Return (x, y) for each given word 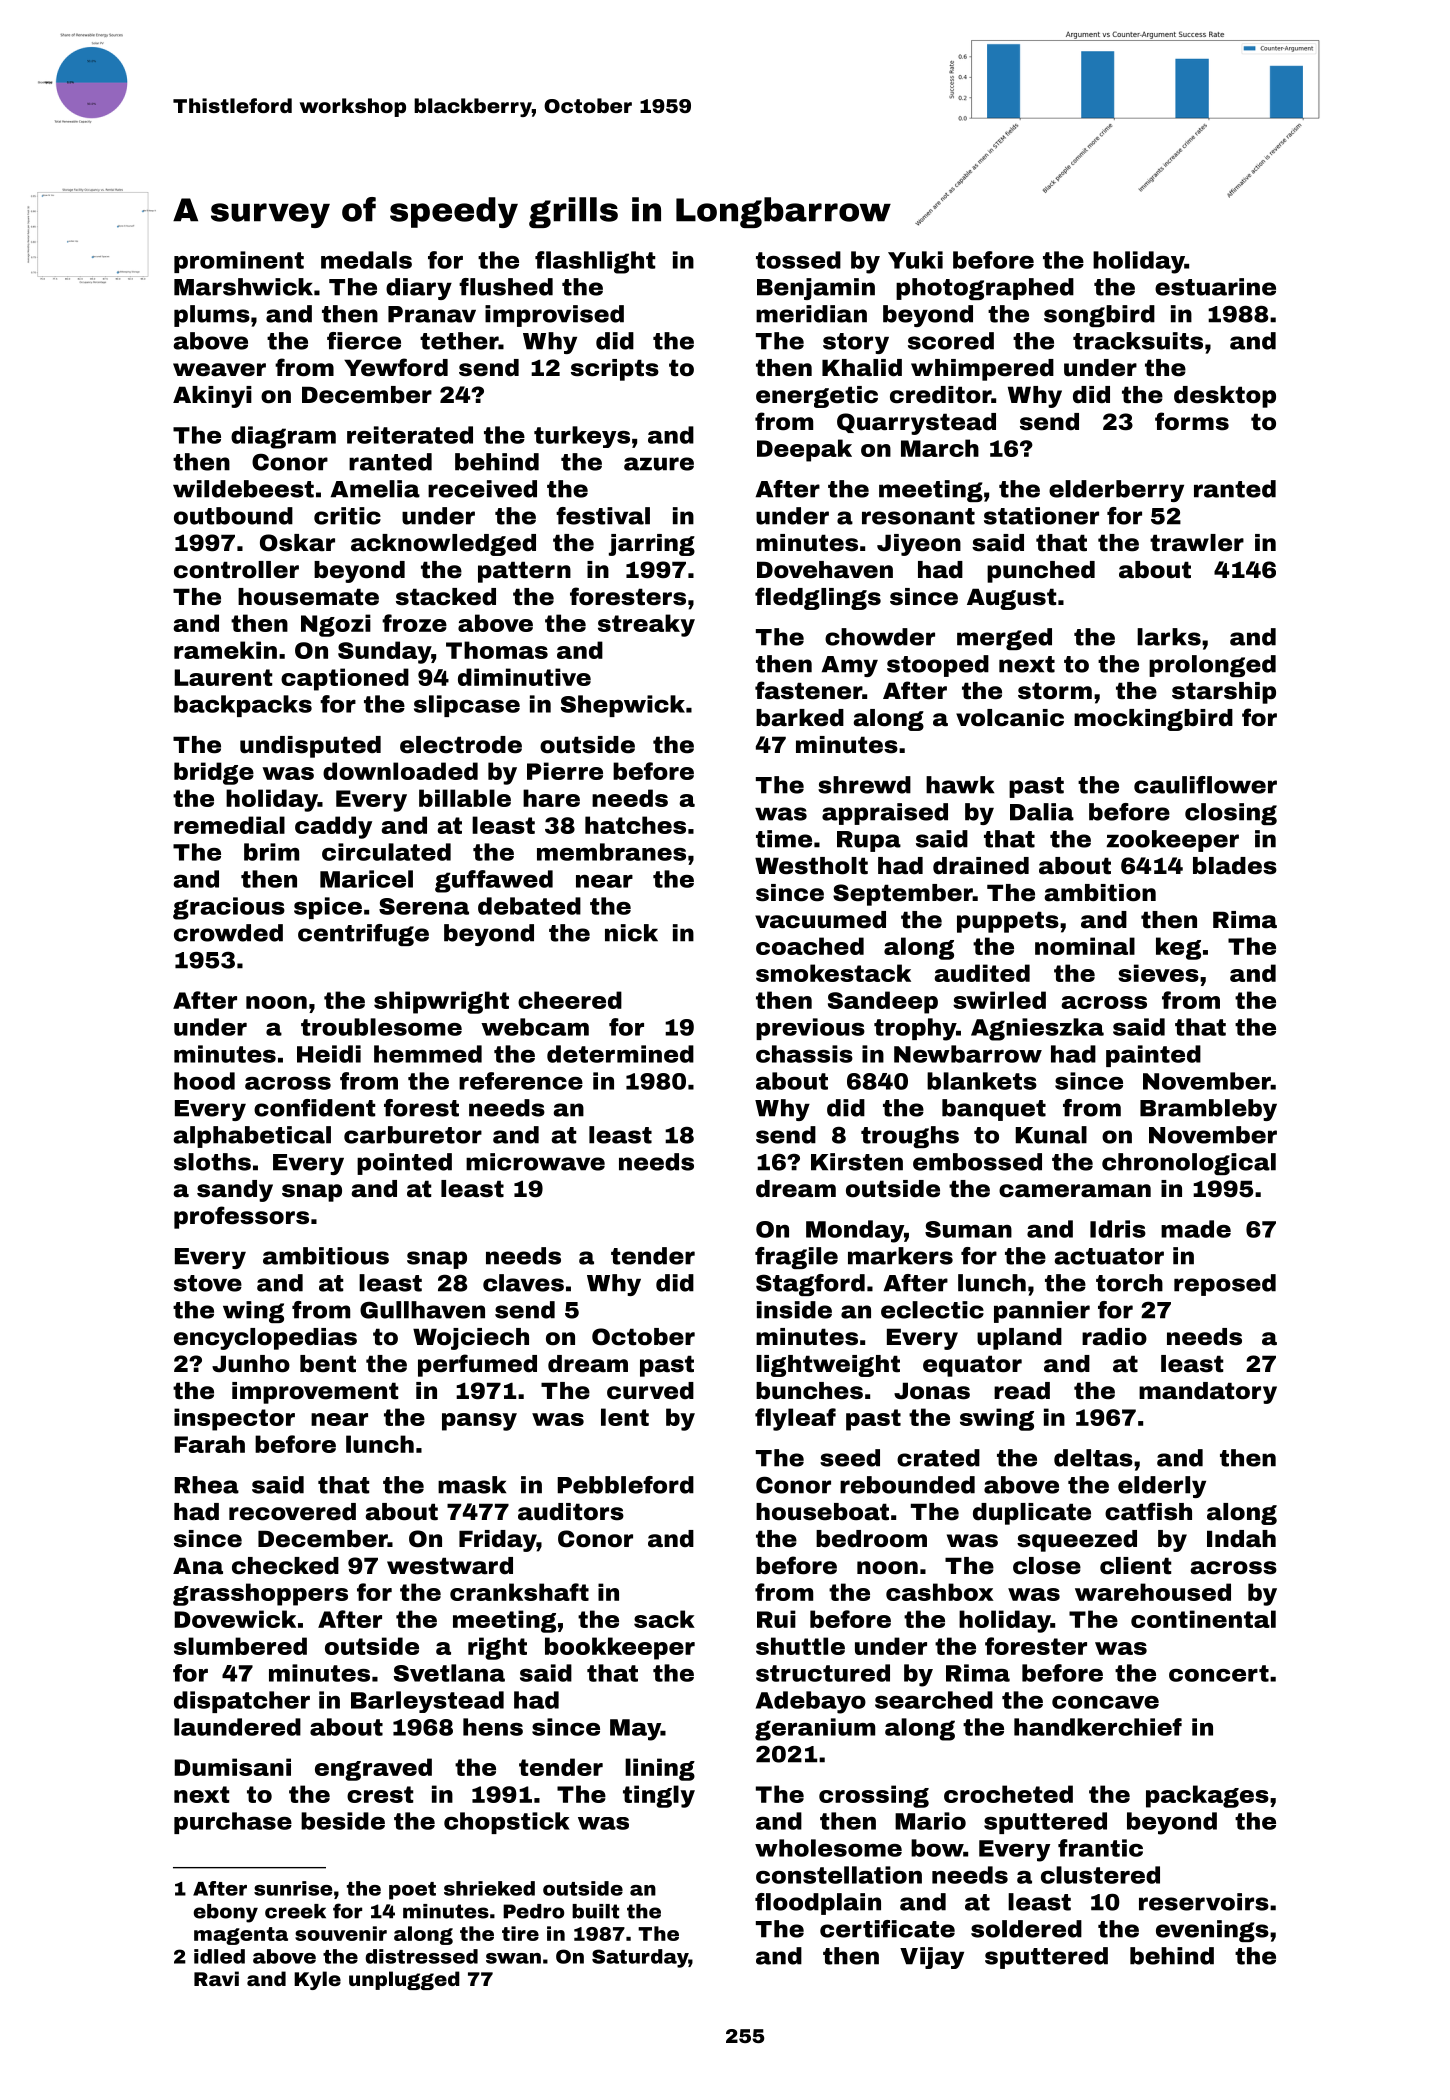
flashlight (595, 262)
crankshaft (519, 1592)
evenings (1212, 1931)
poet (412, 1891)
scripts (615, 370)
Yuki (915, 260)
